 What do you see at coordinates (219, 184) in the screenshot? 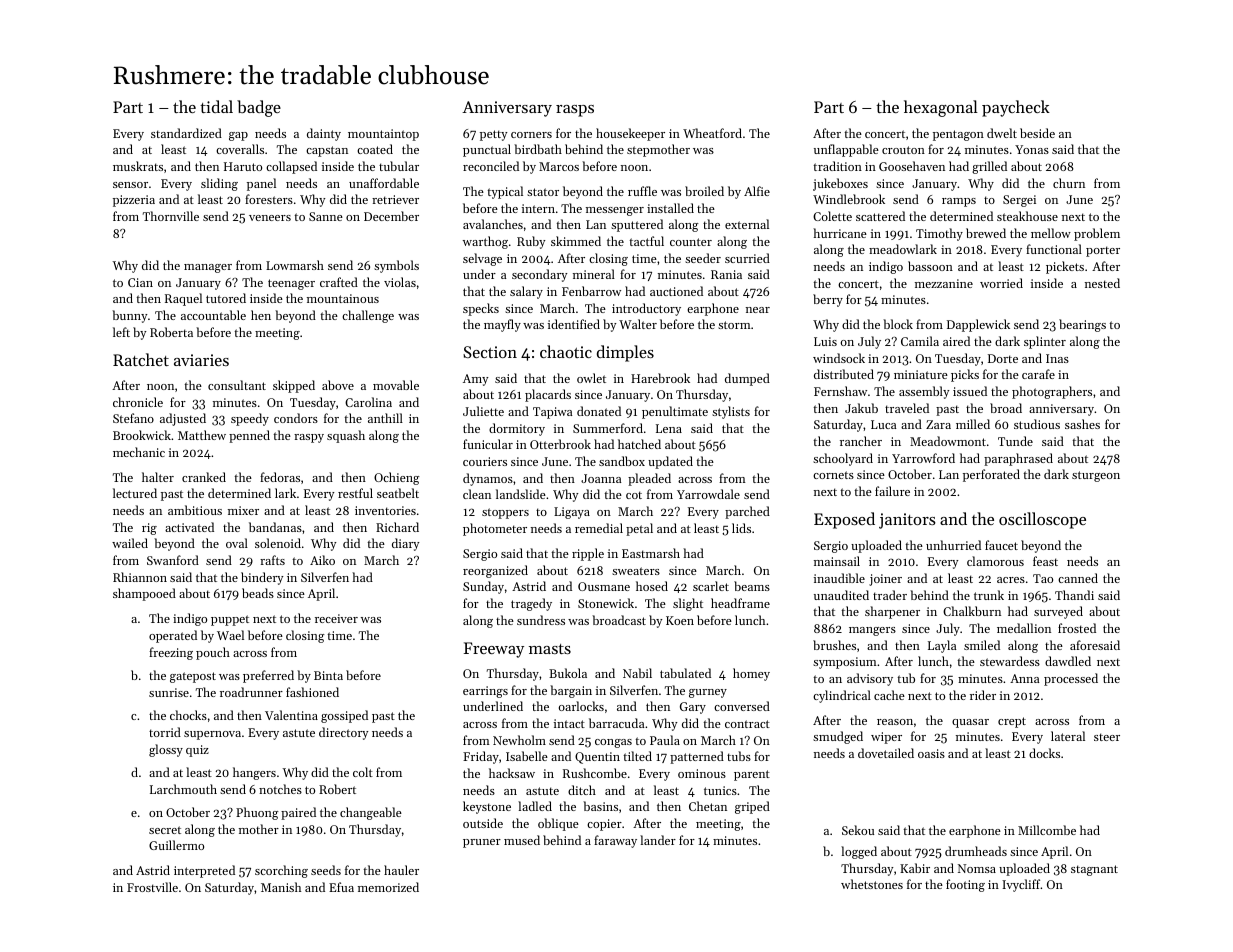
I see `sliding` at bounding box center [219, 184].
